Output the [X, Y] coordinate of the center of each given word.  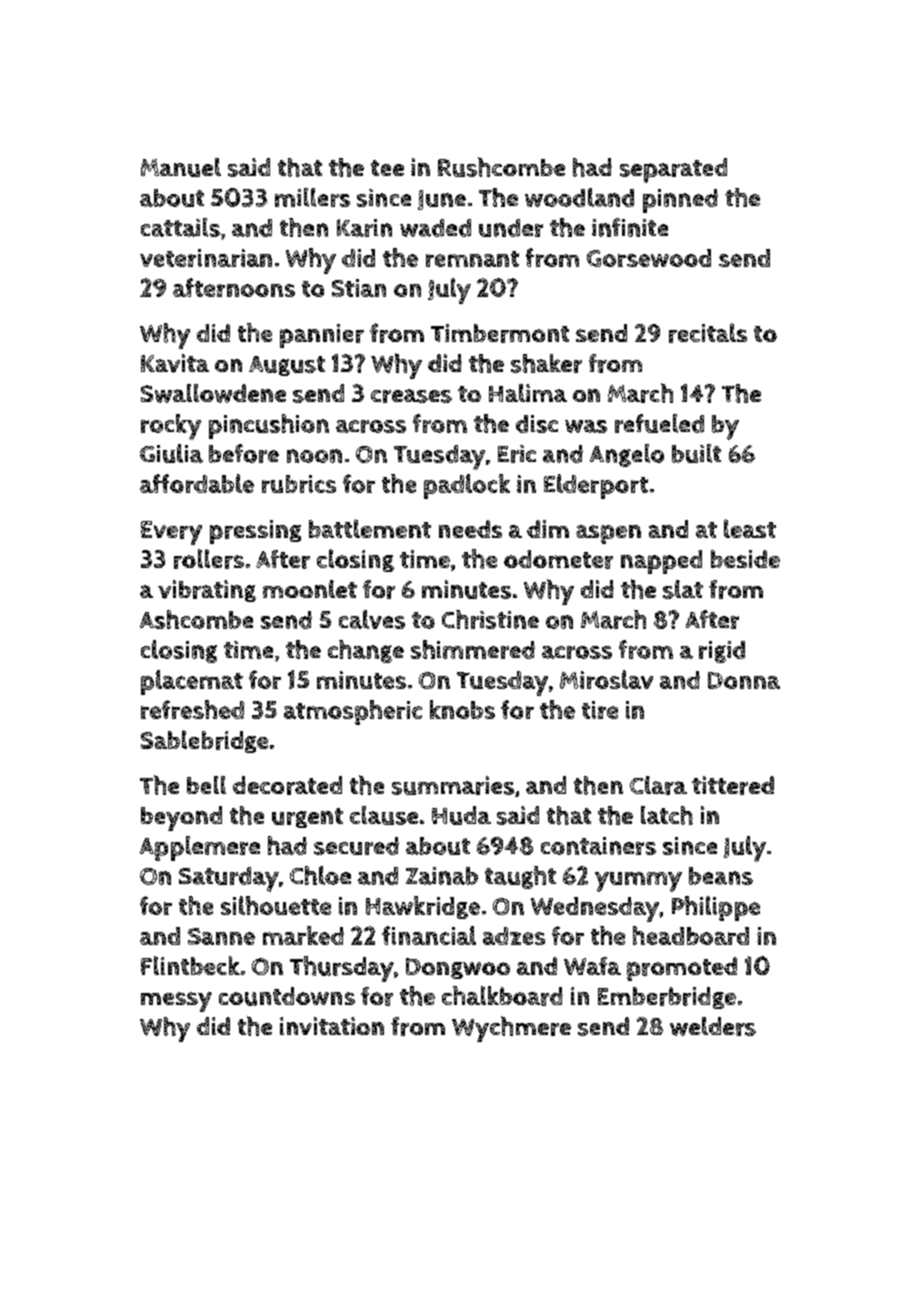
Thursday [342, 969]
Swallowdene [213, 393]
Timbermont [500, 333]
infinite [630, 227]
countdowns [287, 996]
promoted [682, 969]
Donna [744, 680]
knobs [462, 709]
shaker [546, 363]
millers [312, 197]
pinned [680, 201]
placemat [192, 682]
